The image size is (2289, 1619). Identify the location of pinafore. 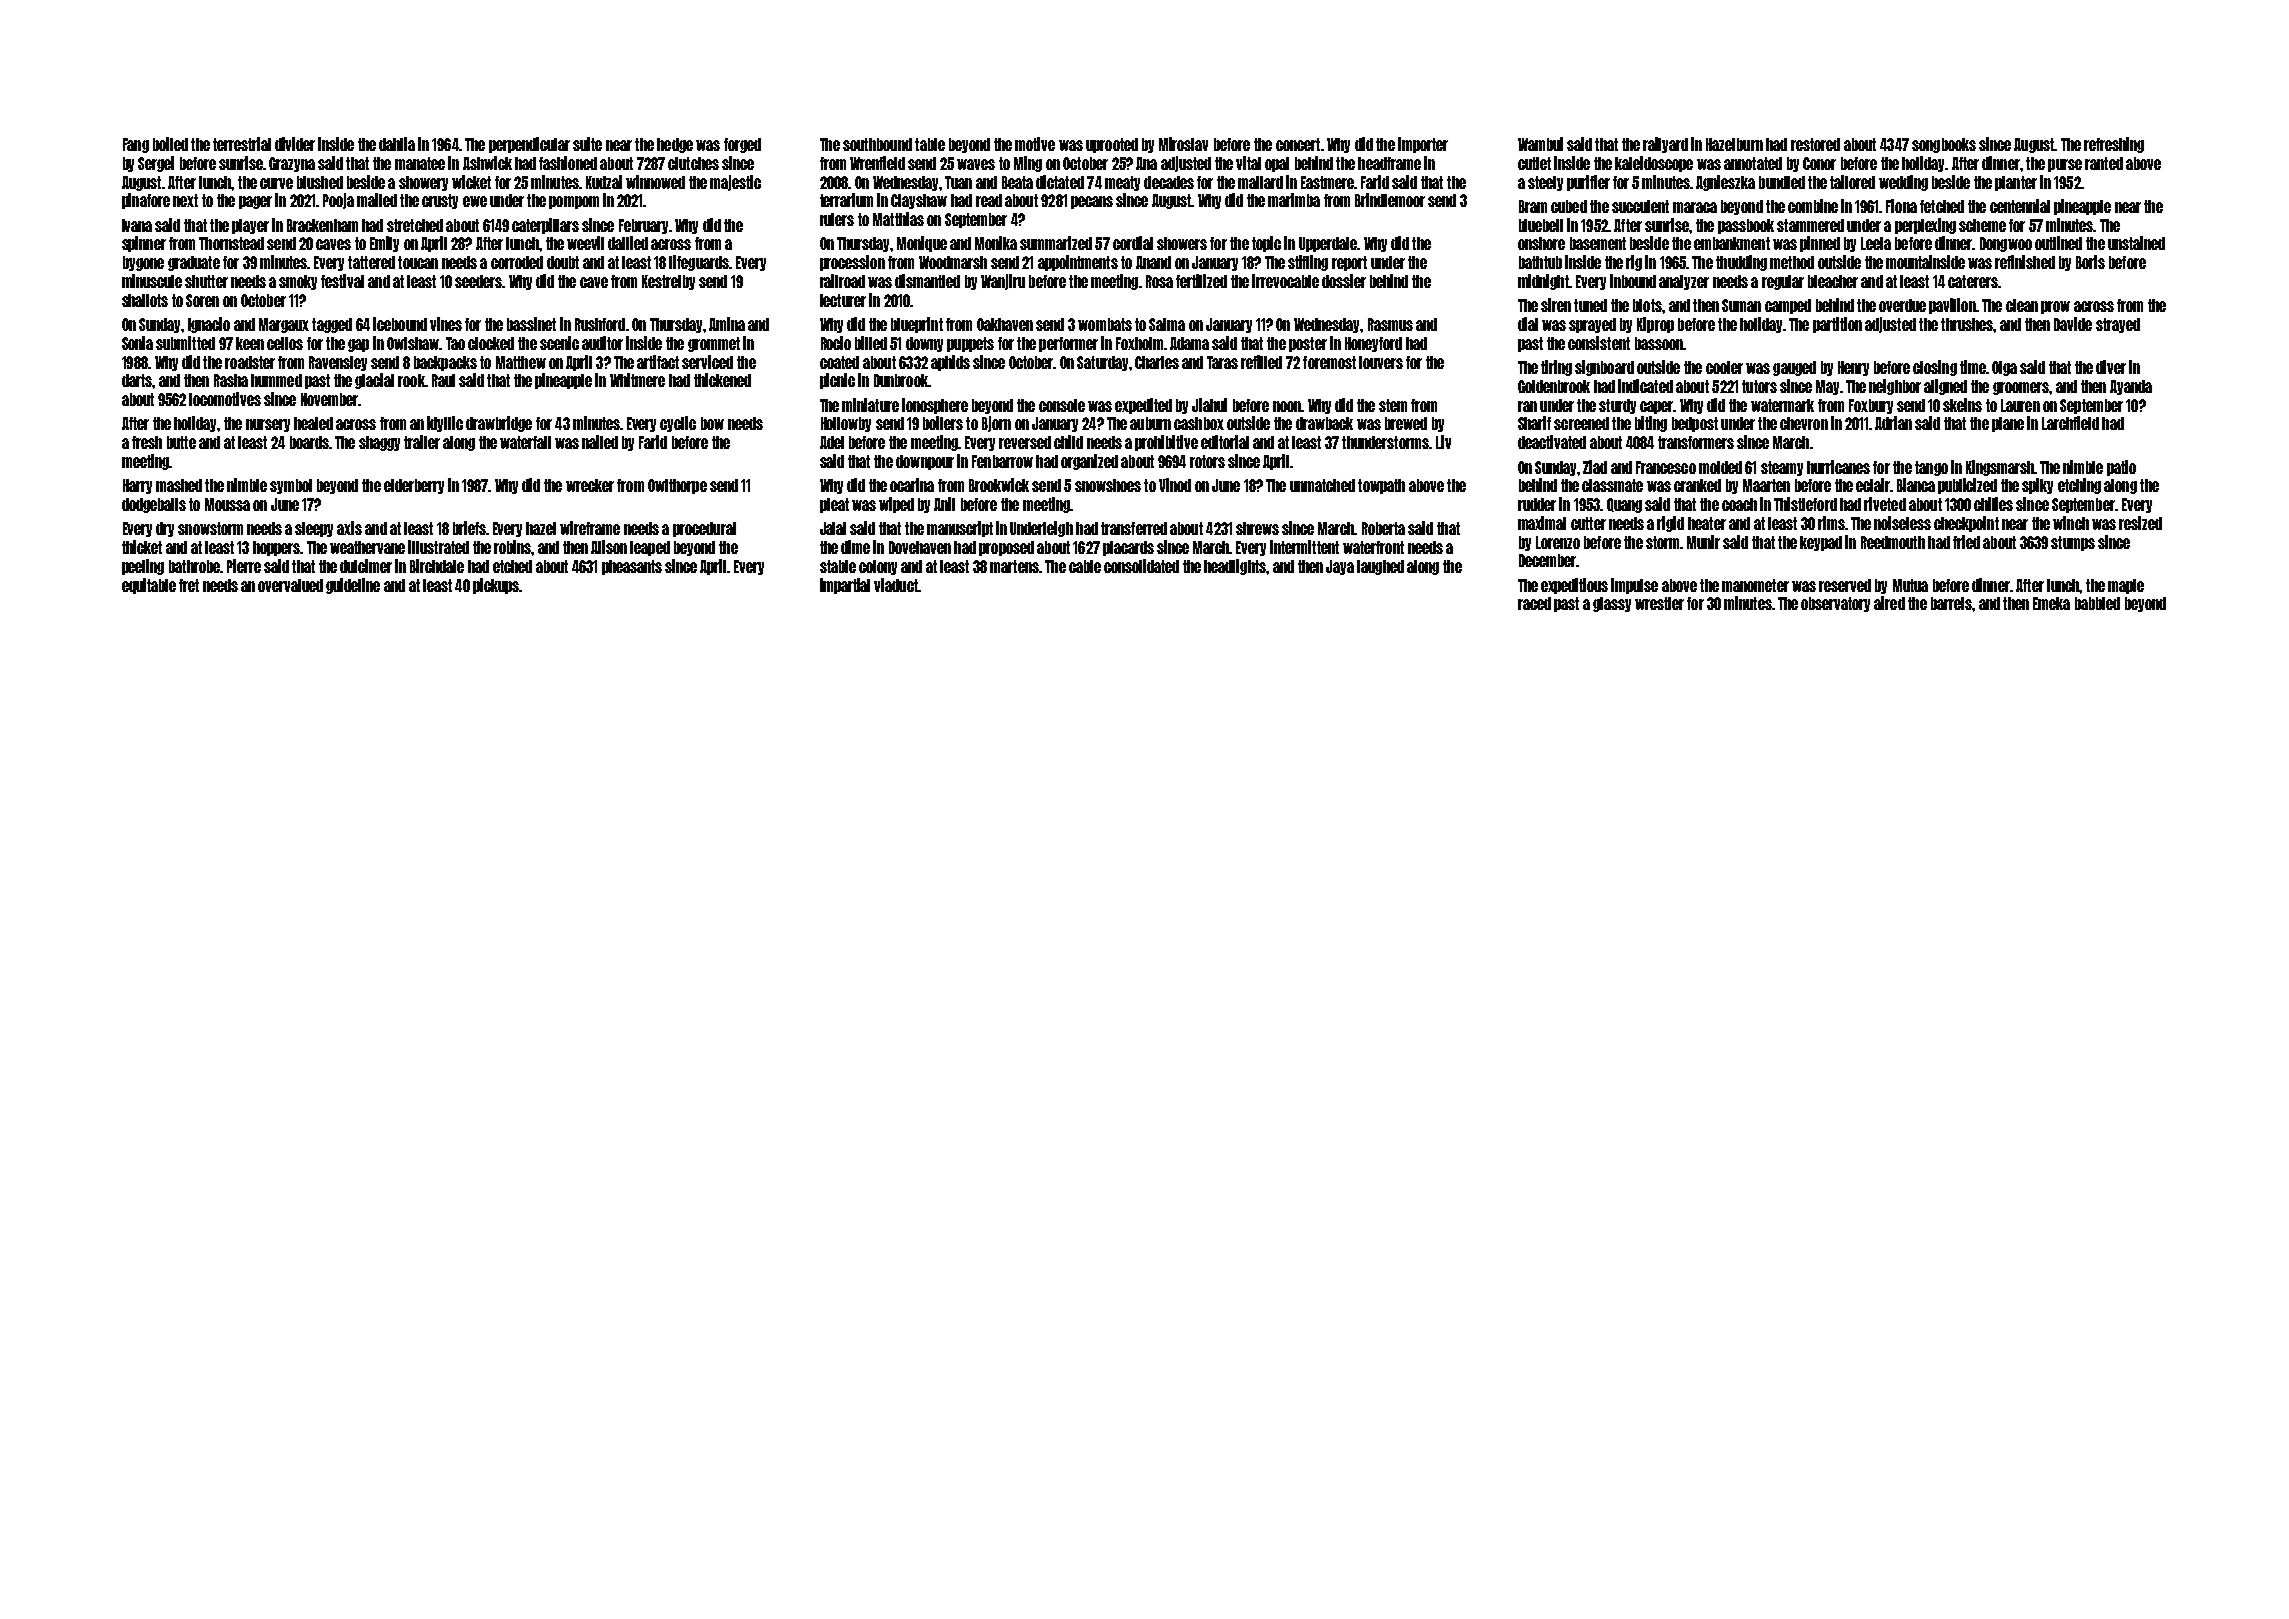
(146, 201).
